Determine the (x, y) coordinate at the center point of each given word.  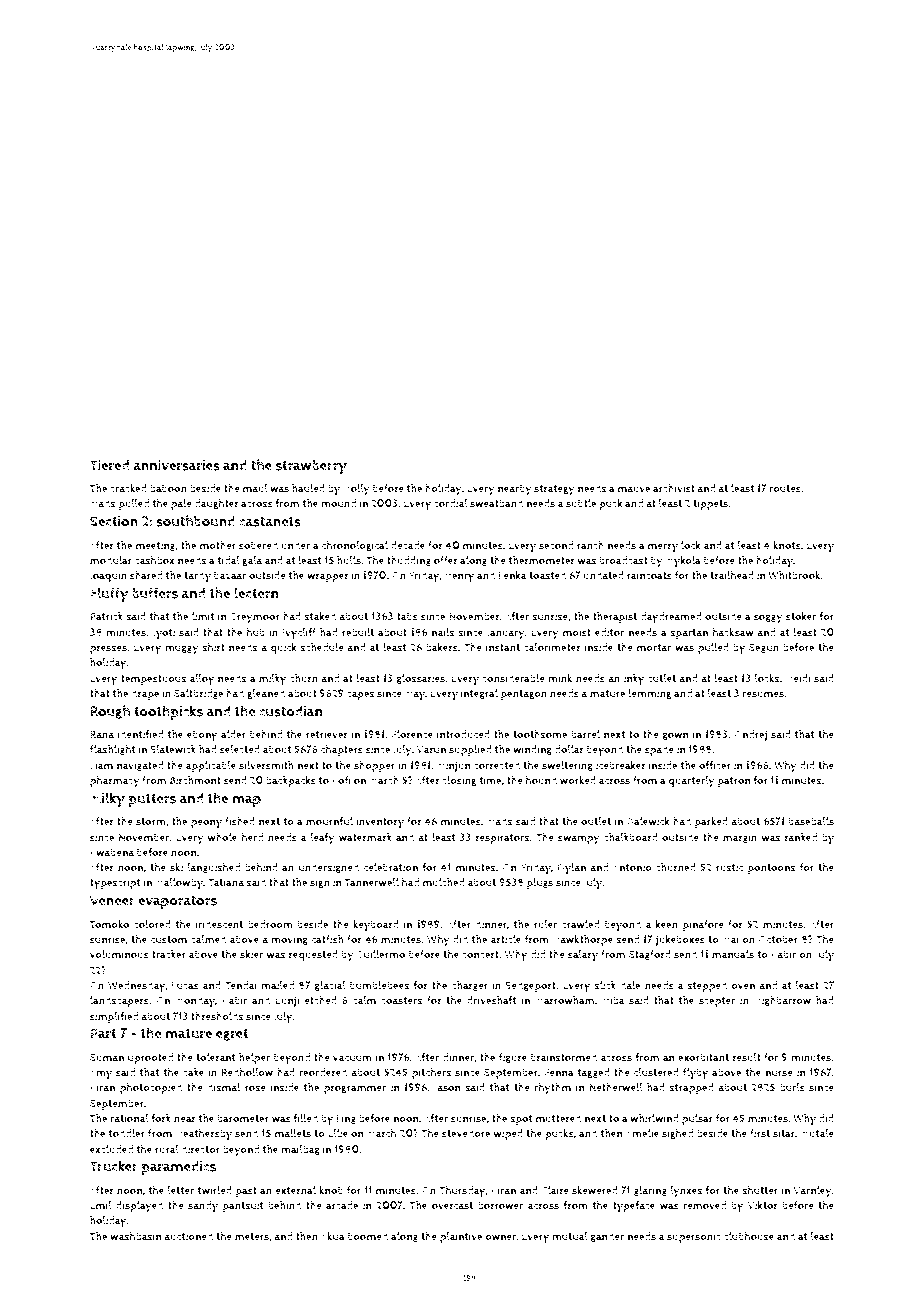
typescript (115, 884)
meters (252, 1237)
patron (734, 782)
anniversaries (176, 465)
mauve (634, 489)
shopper (374, 766)
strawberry (311, 467)
